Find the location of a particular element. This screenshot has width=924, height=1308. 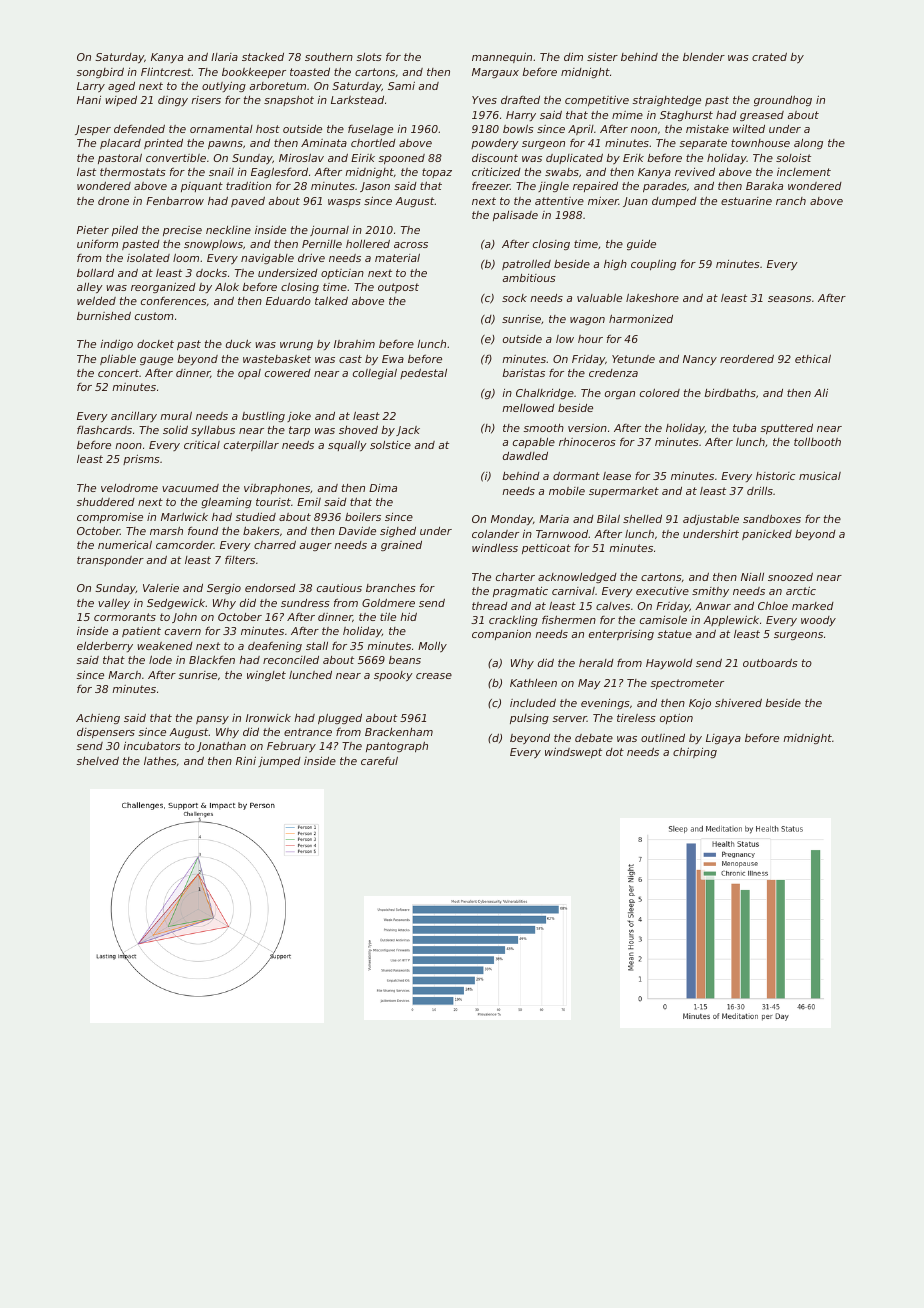

transponder is located at coordinates (110, 561).
